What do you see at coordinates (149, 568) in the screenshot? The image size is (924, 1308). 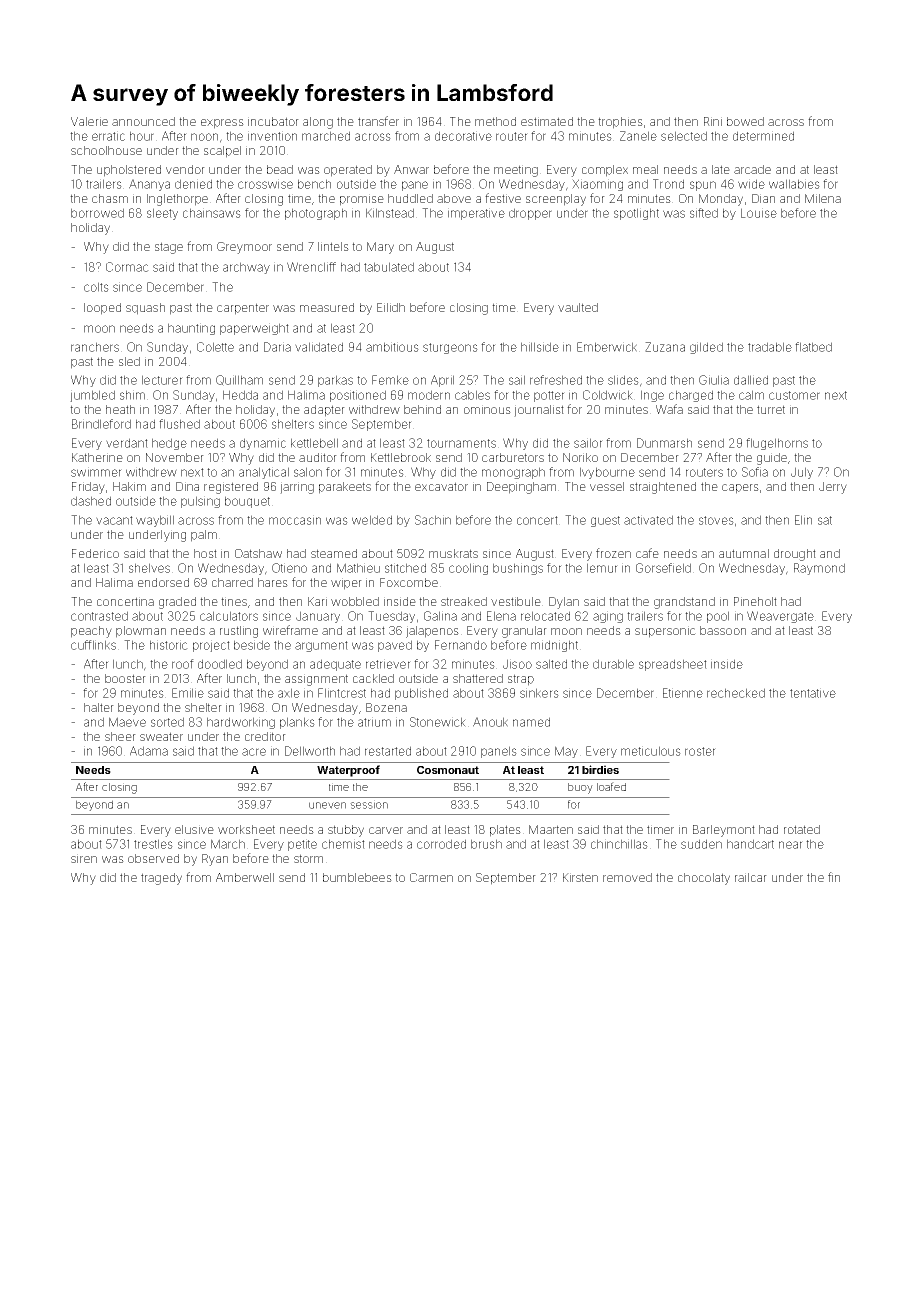 I see `shelves` at bounding box center [149, 568].
